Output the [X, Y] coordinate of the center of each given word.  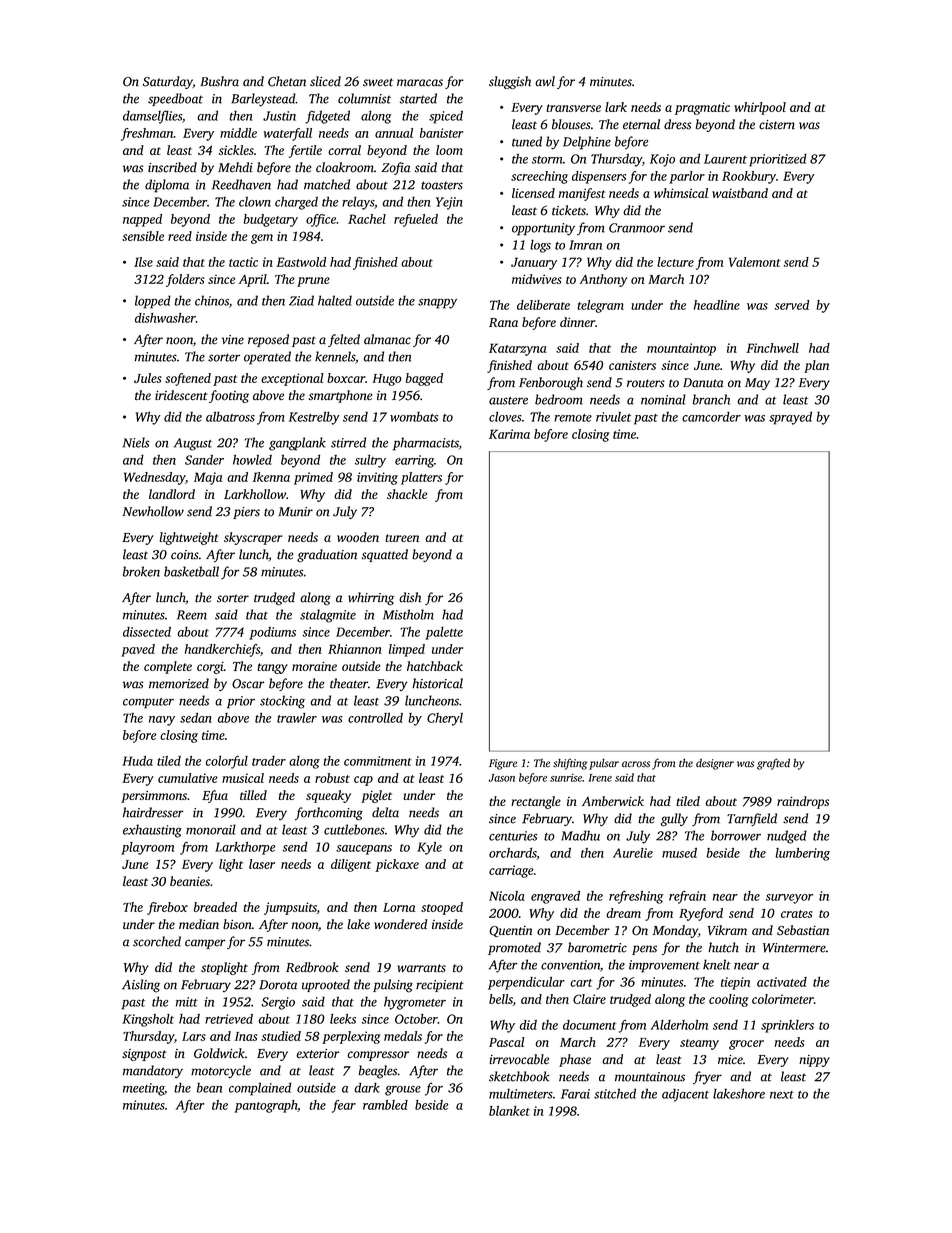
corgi [210, 668]
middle [238, 133]
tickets [569, 210]
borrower [736, 835]
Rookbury [749, 177]
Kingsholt [148, 1020]
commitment [378, 761]
